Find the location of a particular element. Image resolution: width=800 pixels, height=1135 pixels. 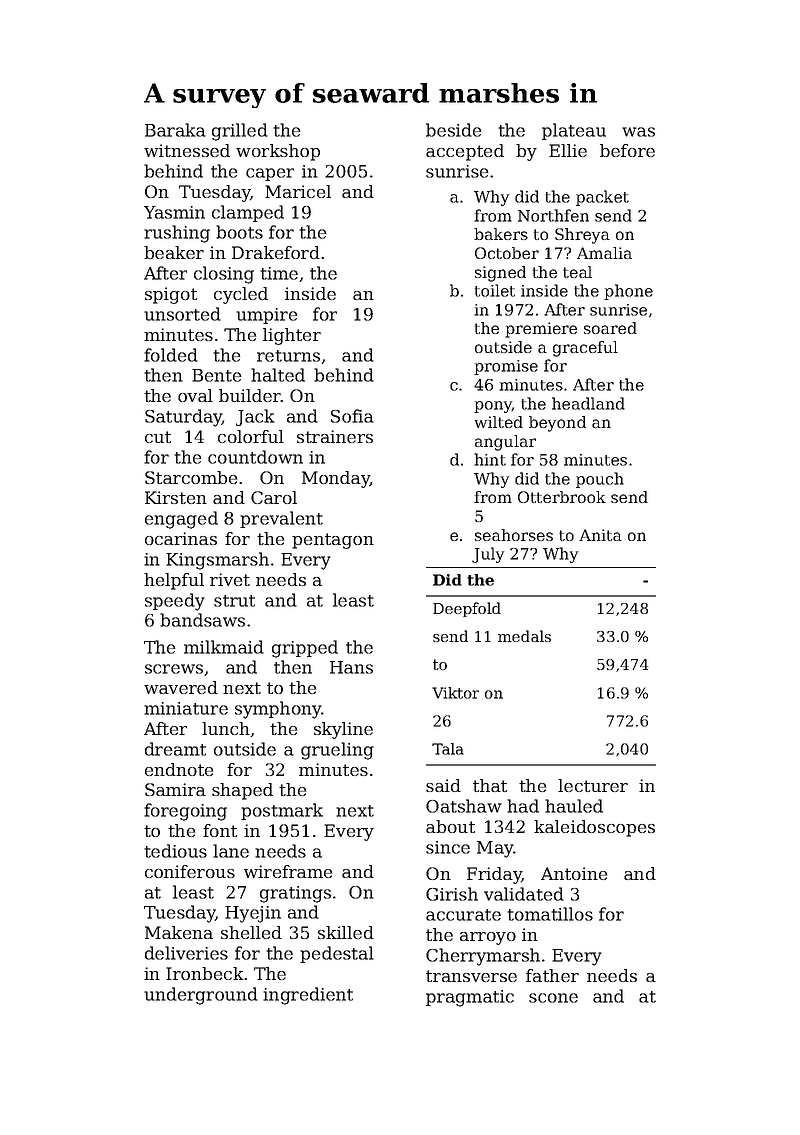

underground is located at coordinates (201, 996).
